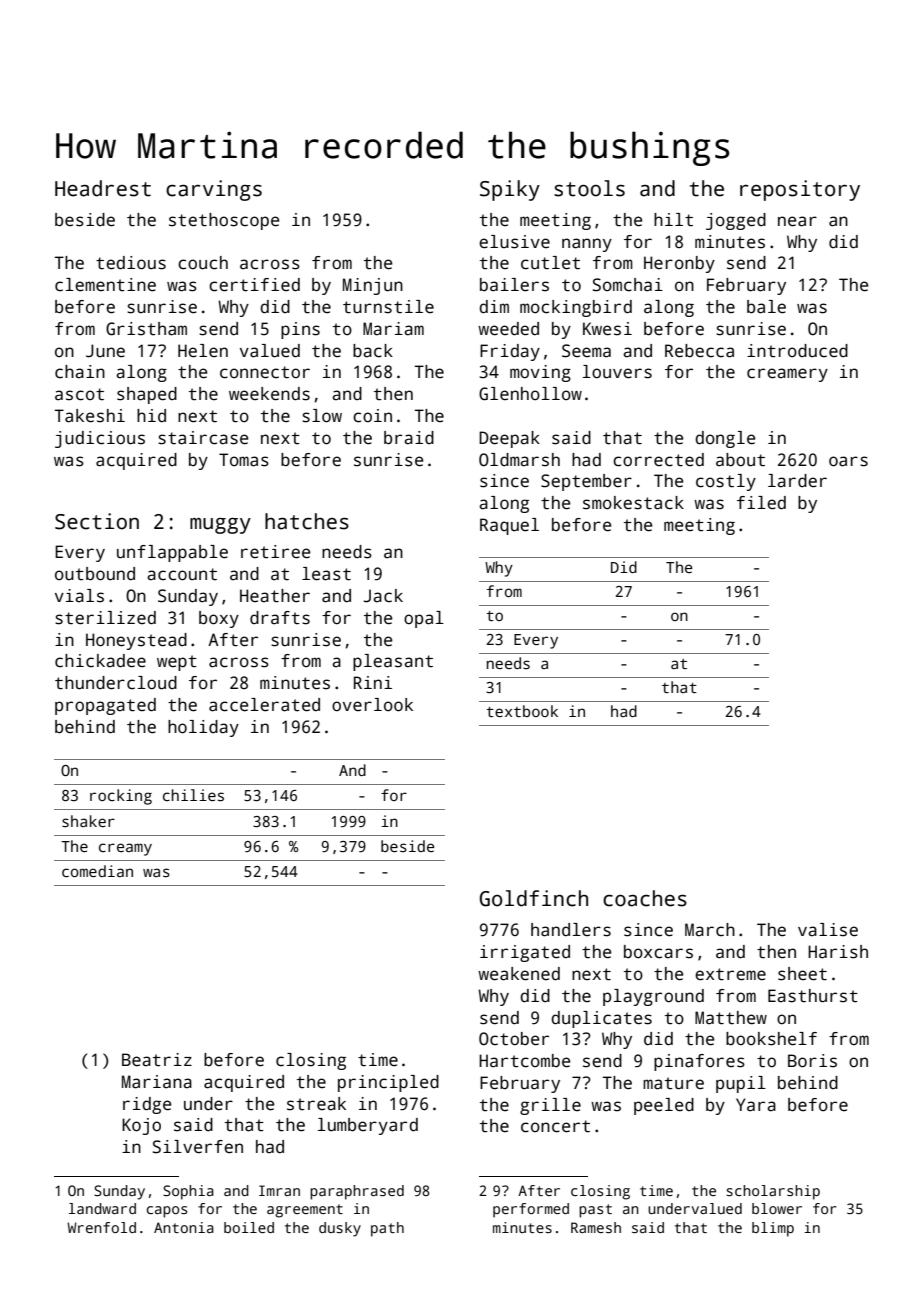 This document has width=924, height=1314. I want to click on repository, so click(800, 190).
